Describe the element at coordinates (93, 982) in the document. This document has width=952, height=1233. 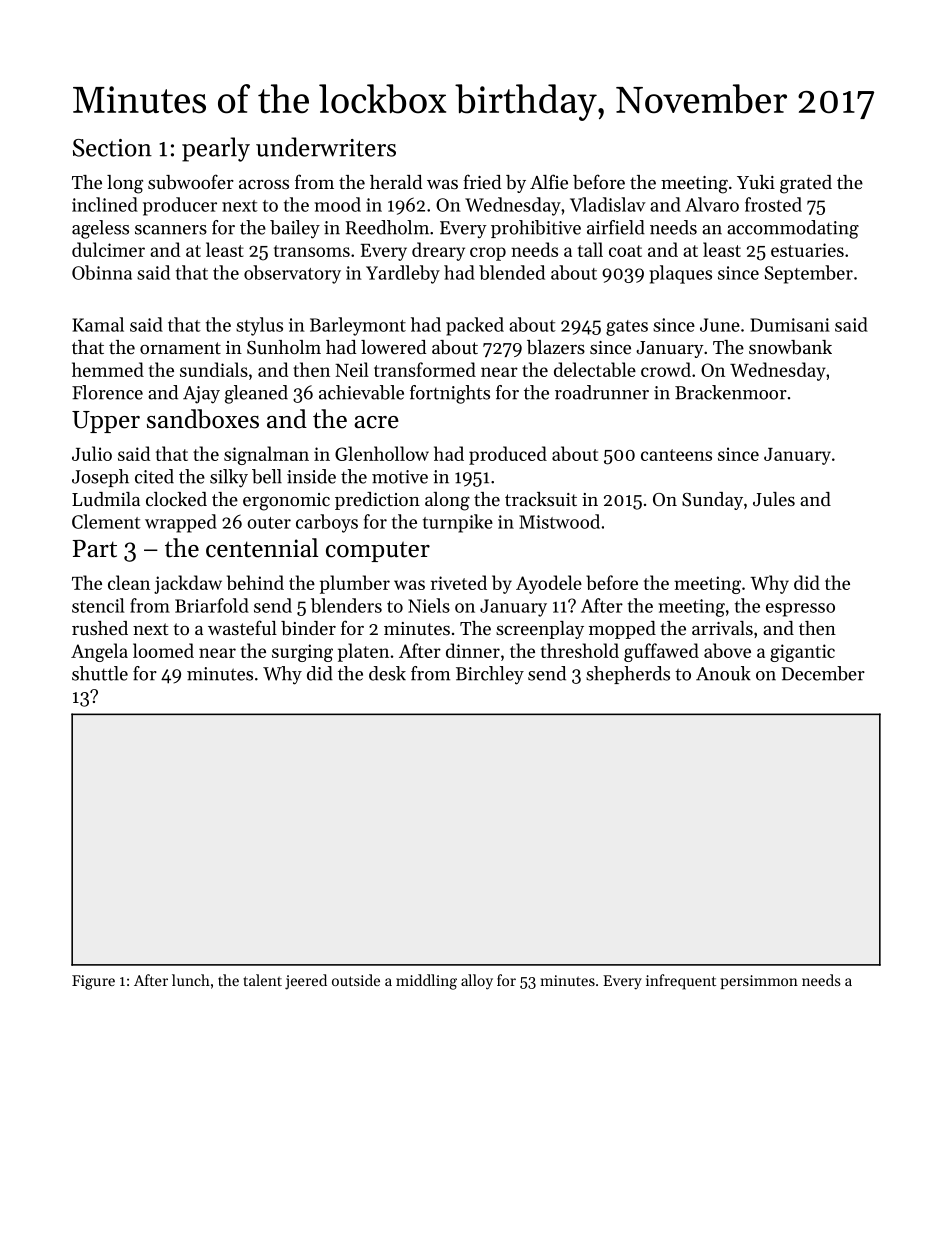
I see `Figure` at that location.
